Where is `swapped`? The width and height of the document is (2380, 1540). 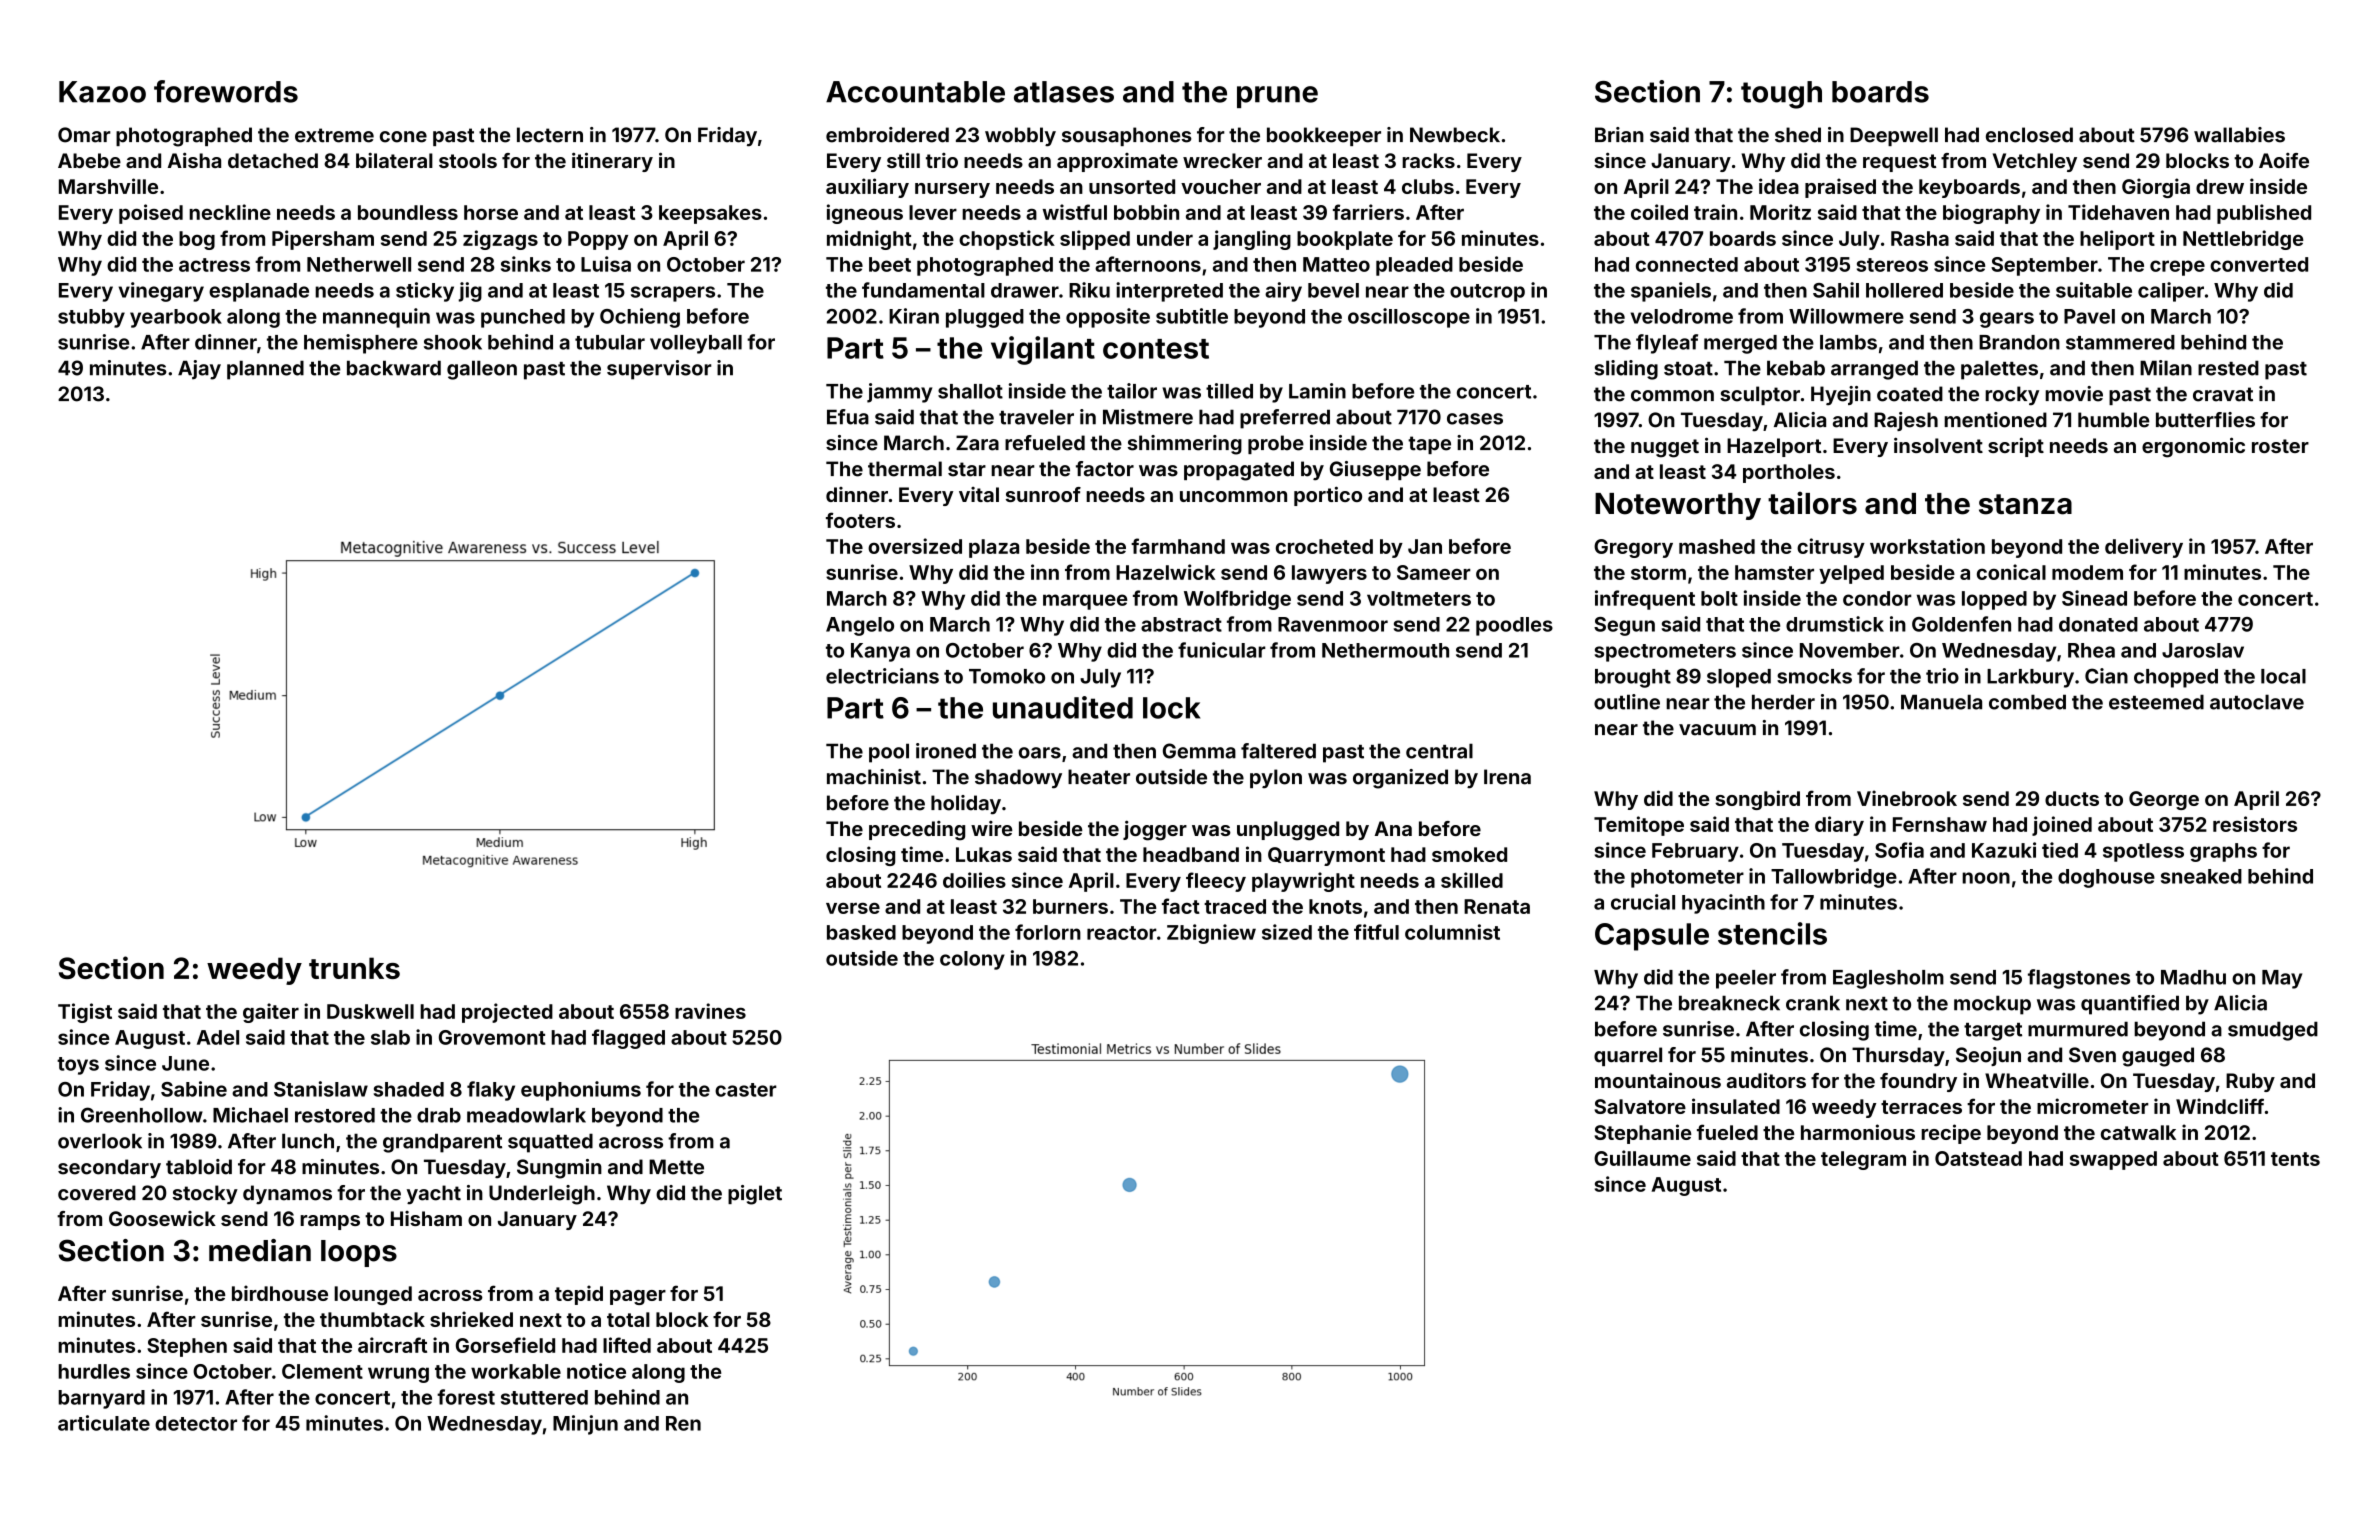 swapped is located at coordinates (2113, 1160).
